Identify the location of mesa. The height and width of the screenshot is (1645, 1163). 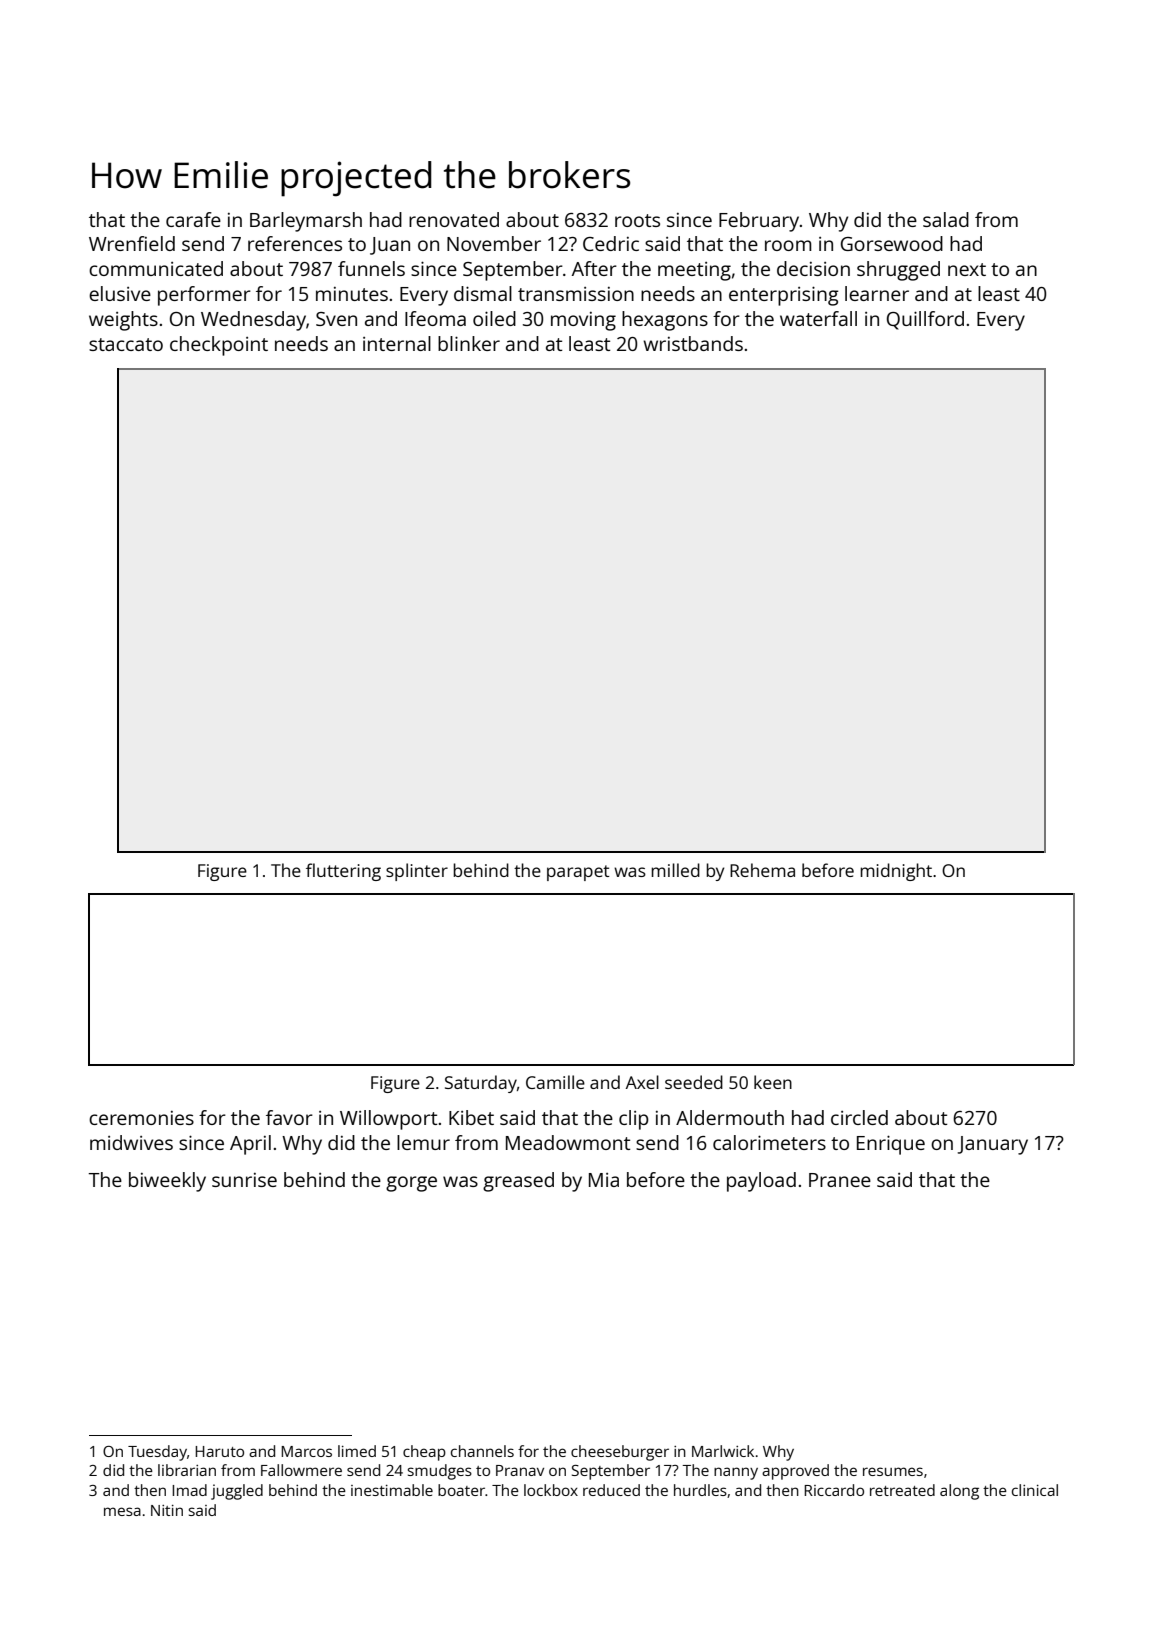
(122, 1511).
